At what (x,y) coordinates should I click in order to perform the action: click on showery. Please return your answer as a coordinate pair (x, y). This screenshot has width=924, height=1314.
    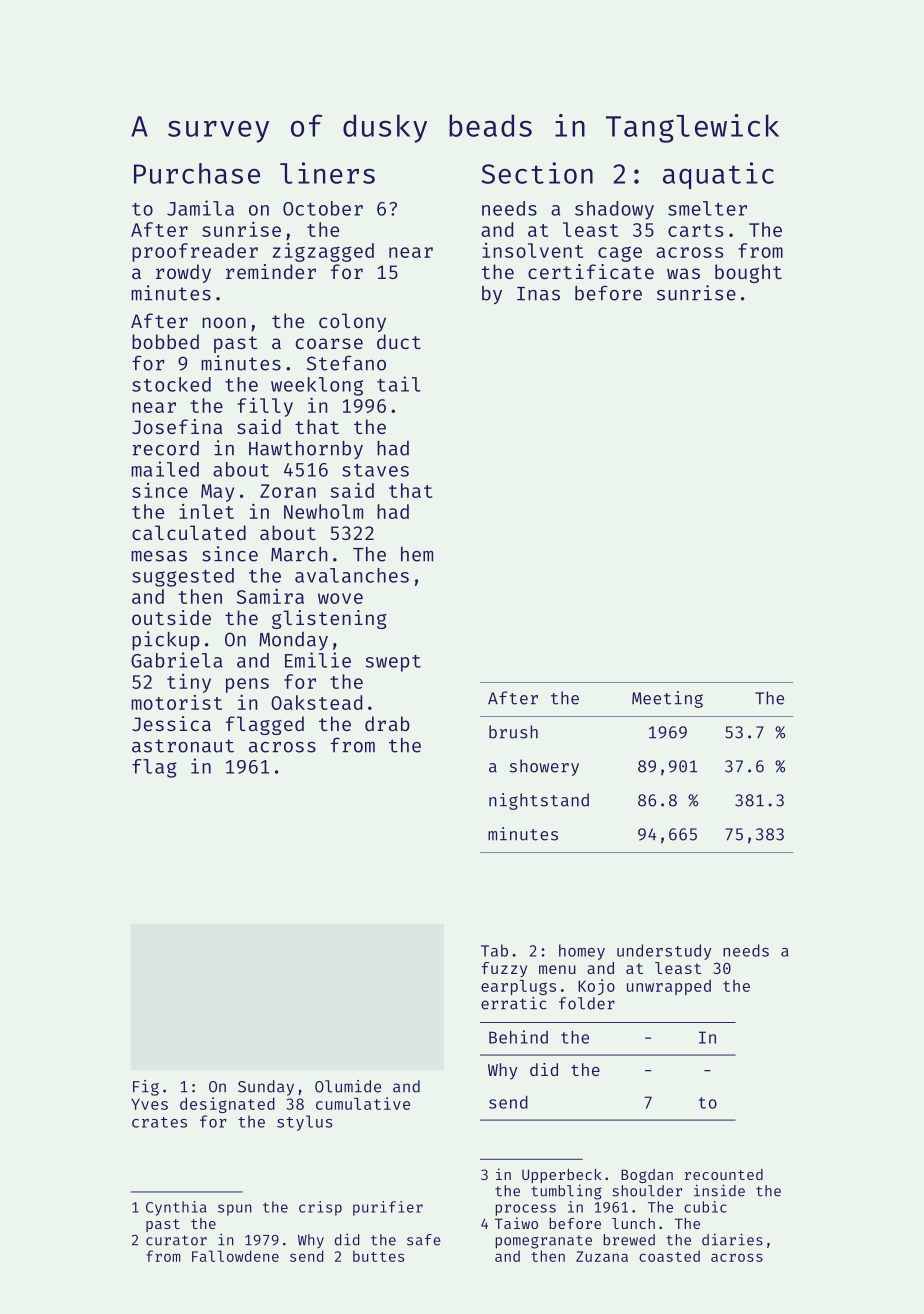
    Looking at the image, I should click on (544, 767).
